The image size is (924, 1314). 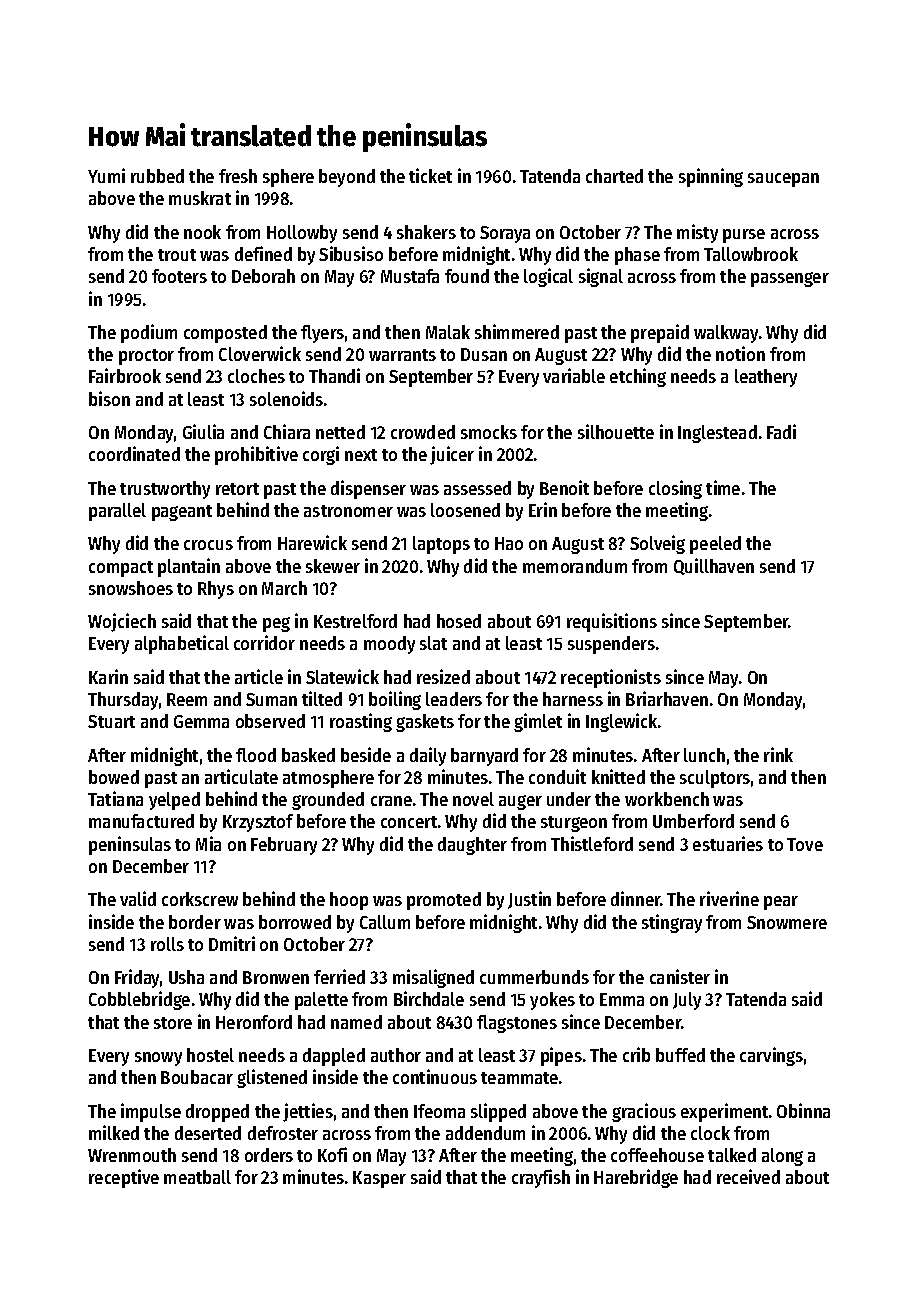 What do you see at coordinates (389, 645) in the page?
I see `moody` at bounding box center [389, 645].
